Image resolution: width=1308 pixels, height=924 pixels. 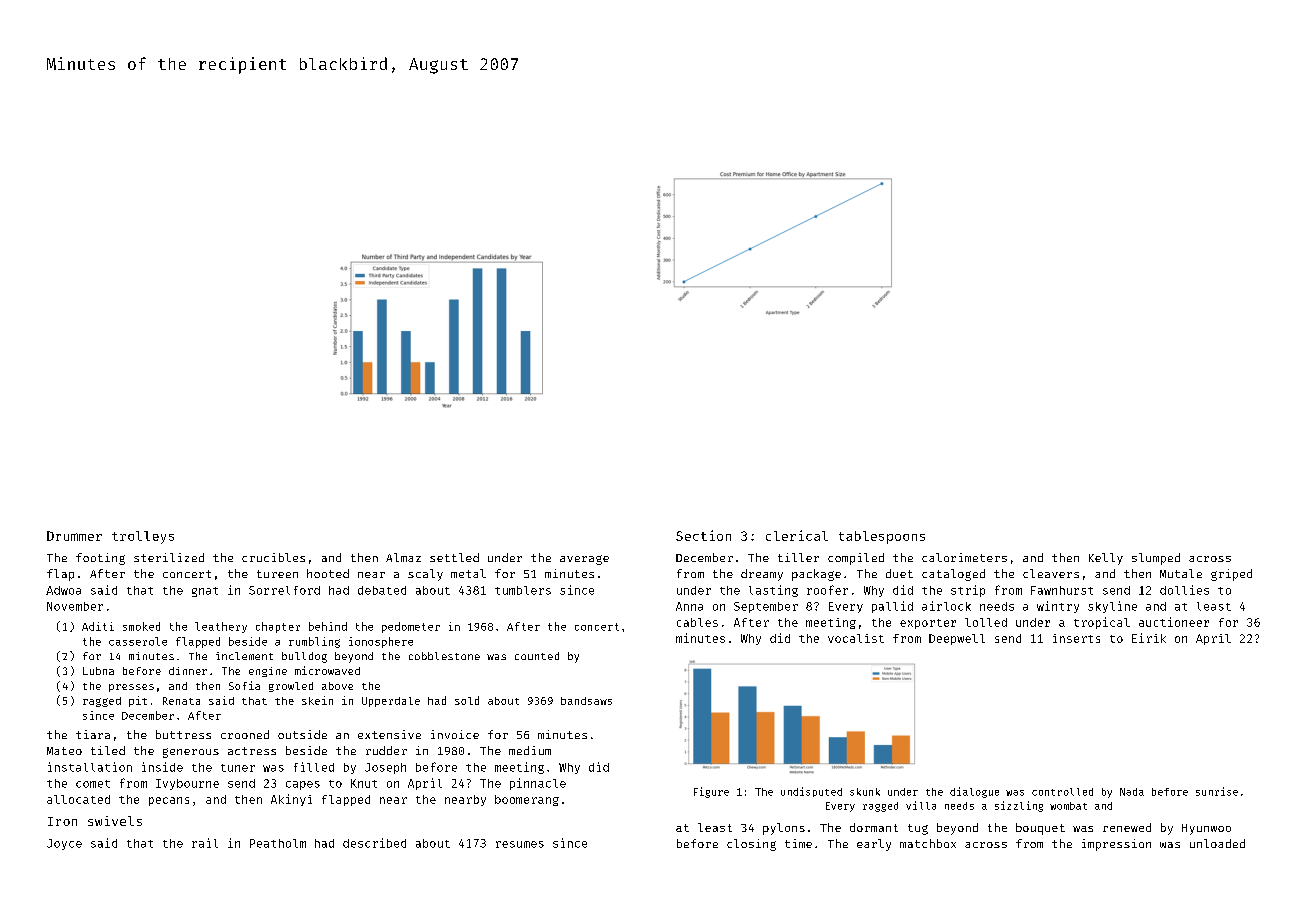 I want to click on wintry, so click(x=1058, y=607).
